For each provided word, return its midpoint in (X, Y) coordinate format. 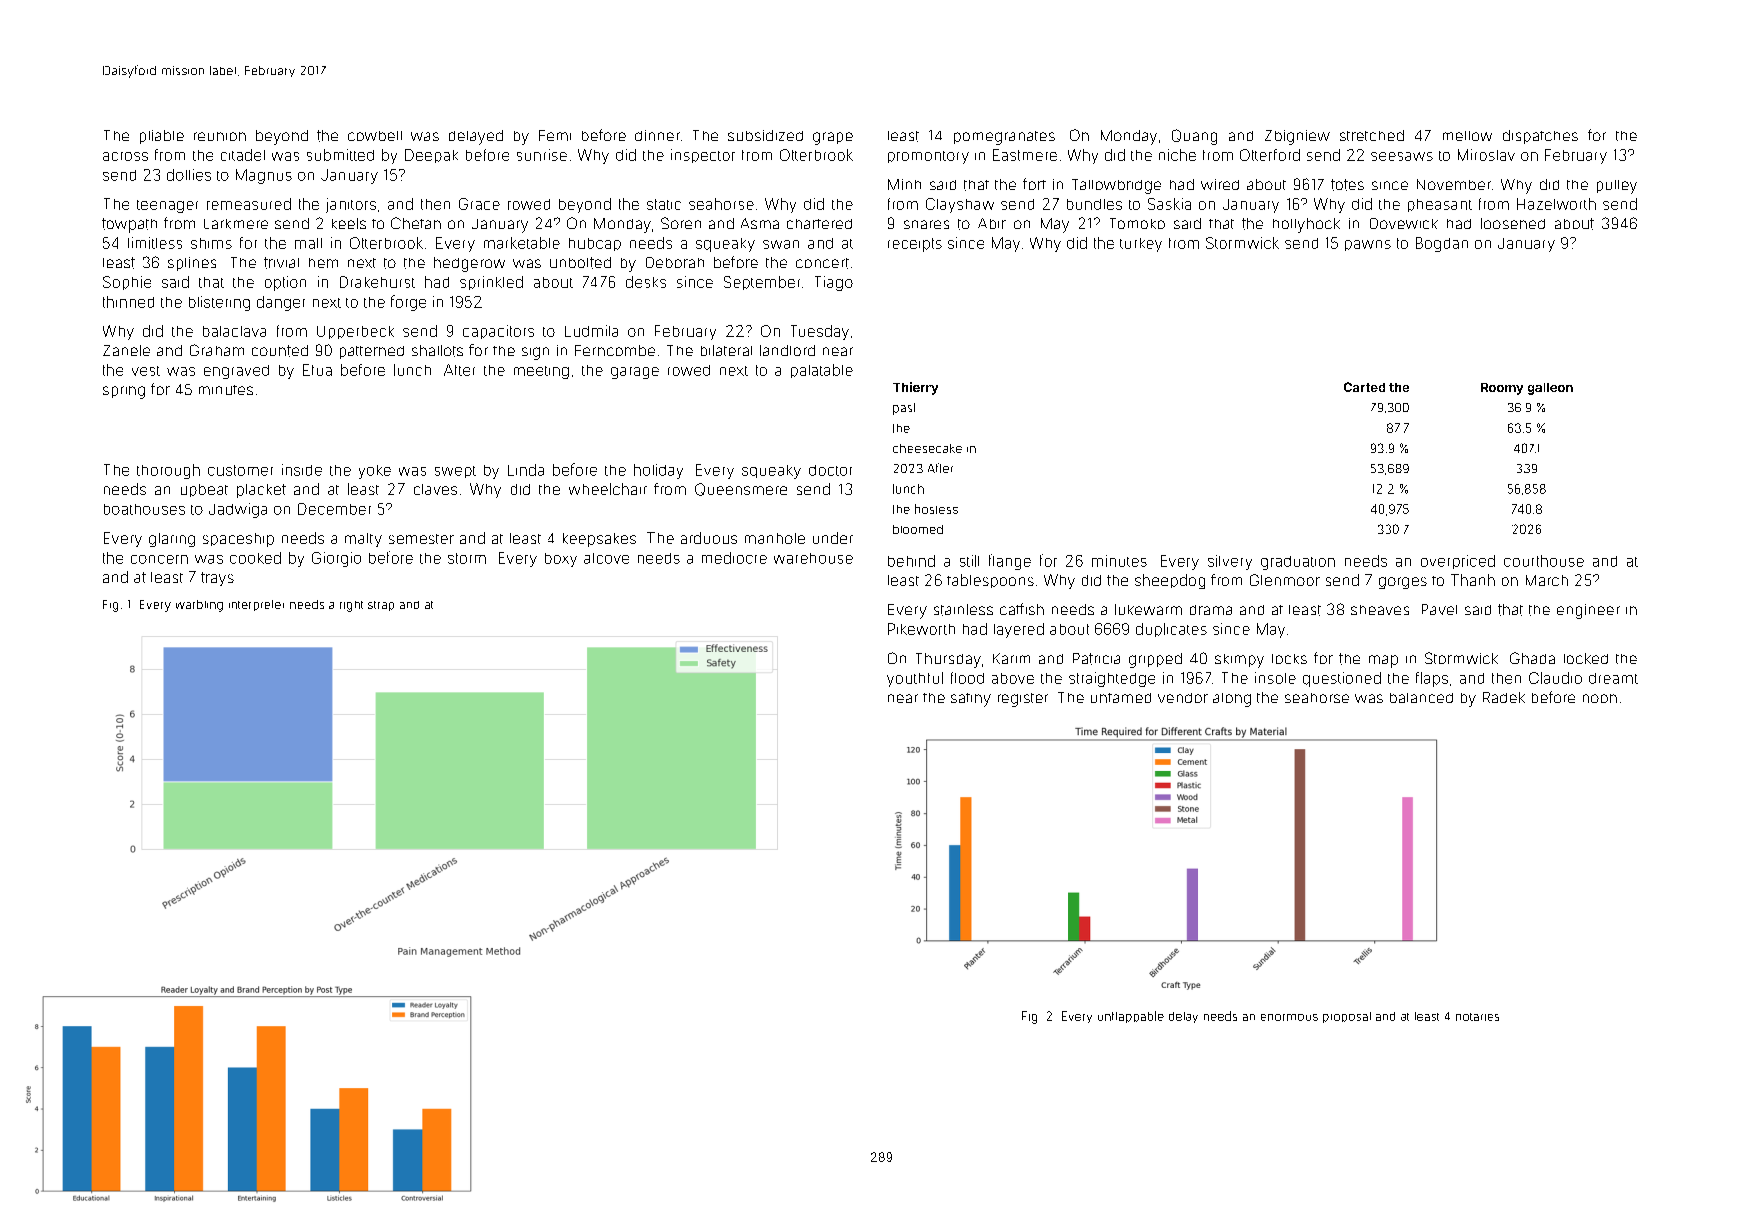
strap (381, 606)
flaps (1432, 679)
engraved (236, 372)
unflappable (1131, 1017)
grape (833, 138)
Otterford (1270, 155)
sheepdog (1170, 581)
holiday (658, 471)
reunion (220, 136)
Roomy (1502, 389)
